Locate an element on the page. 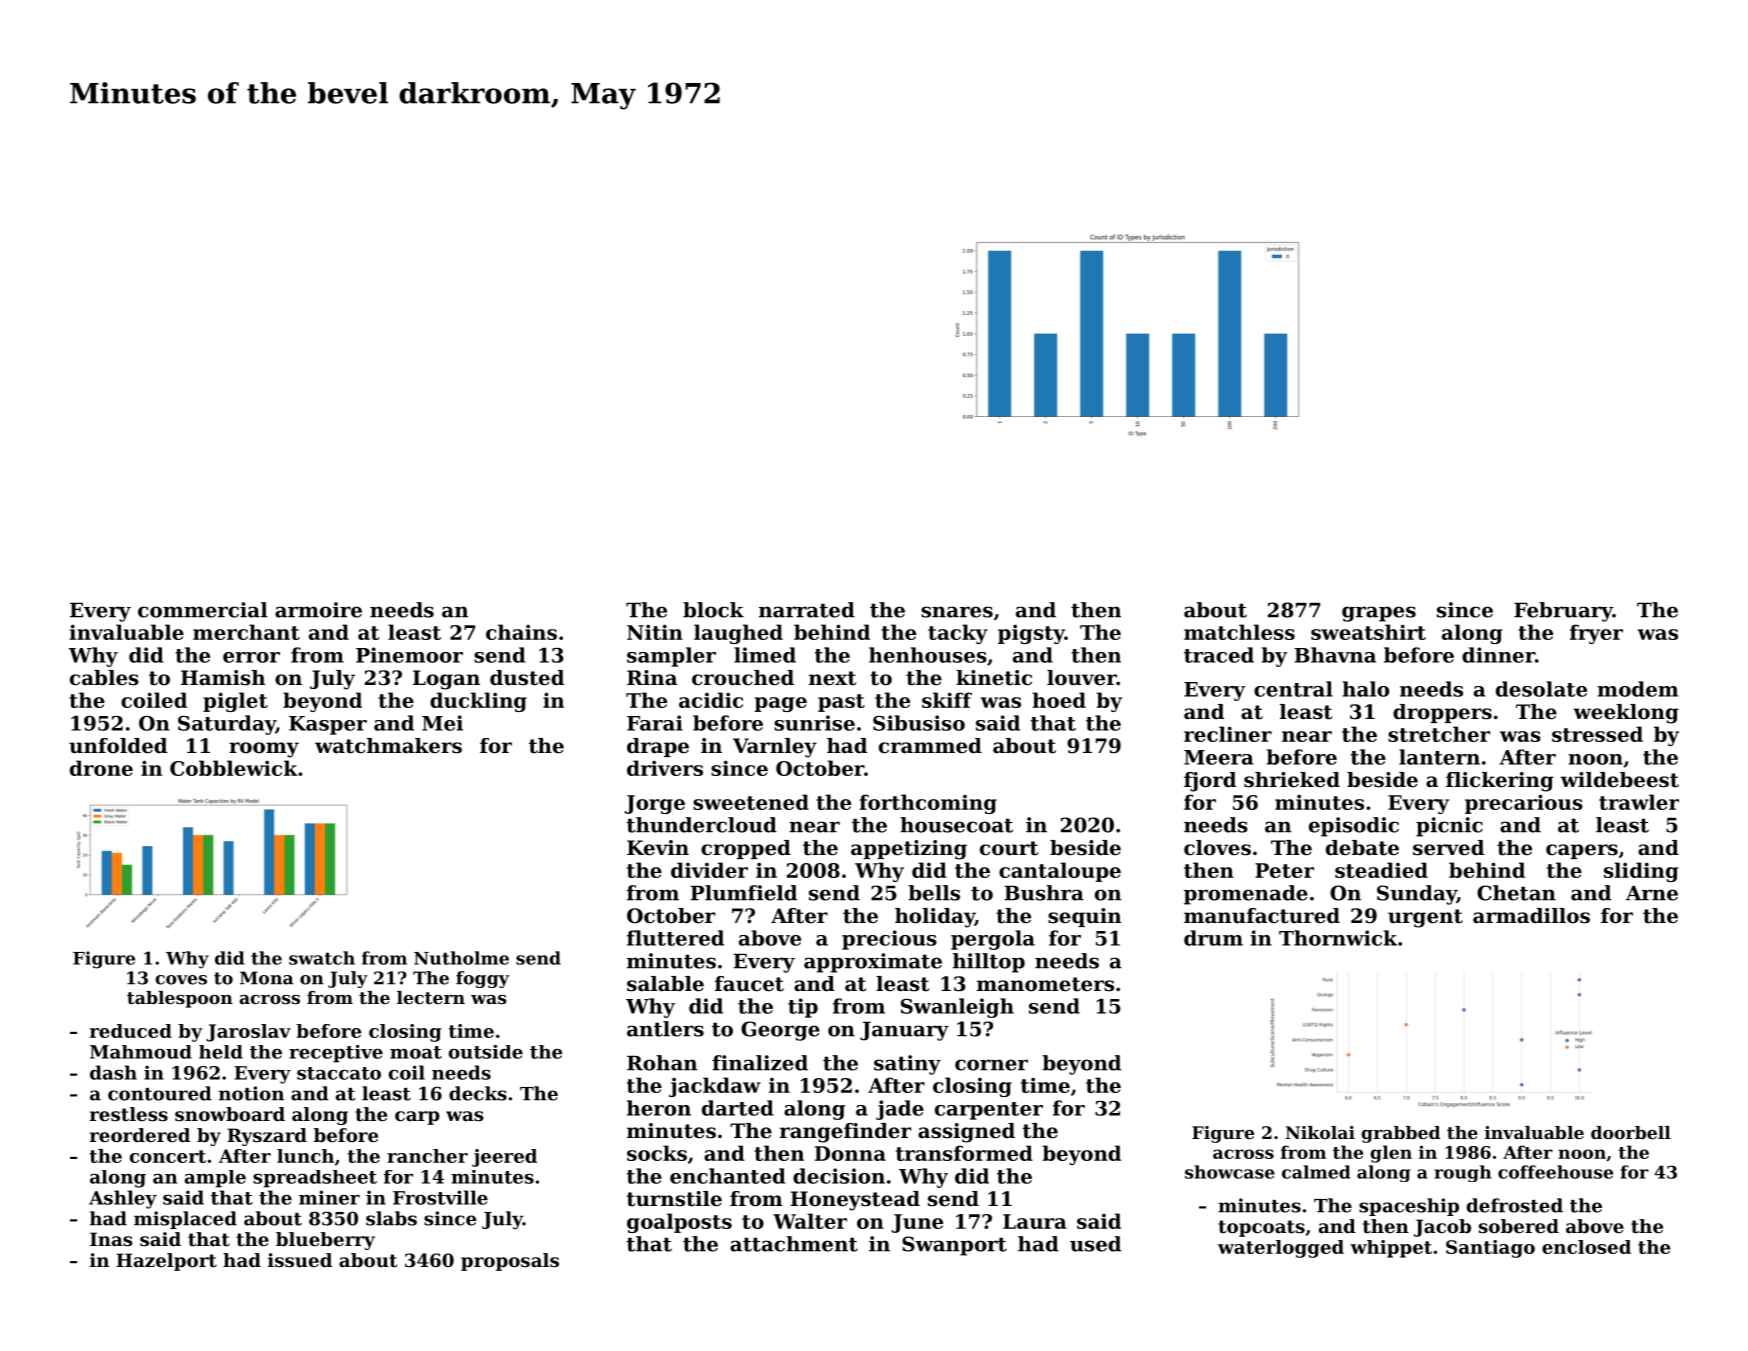 Image resolution: width=1748 pixels, height=1351 pixels. Frostville is located at coordinates (440, 1197).
